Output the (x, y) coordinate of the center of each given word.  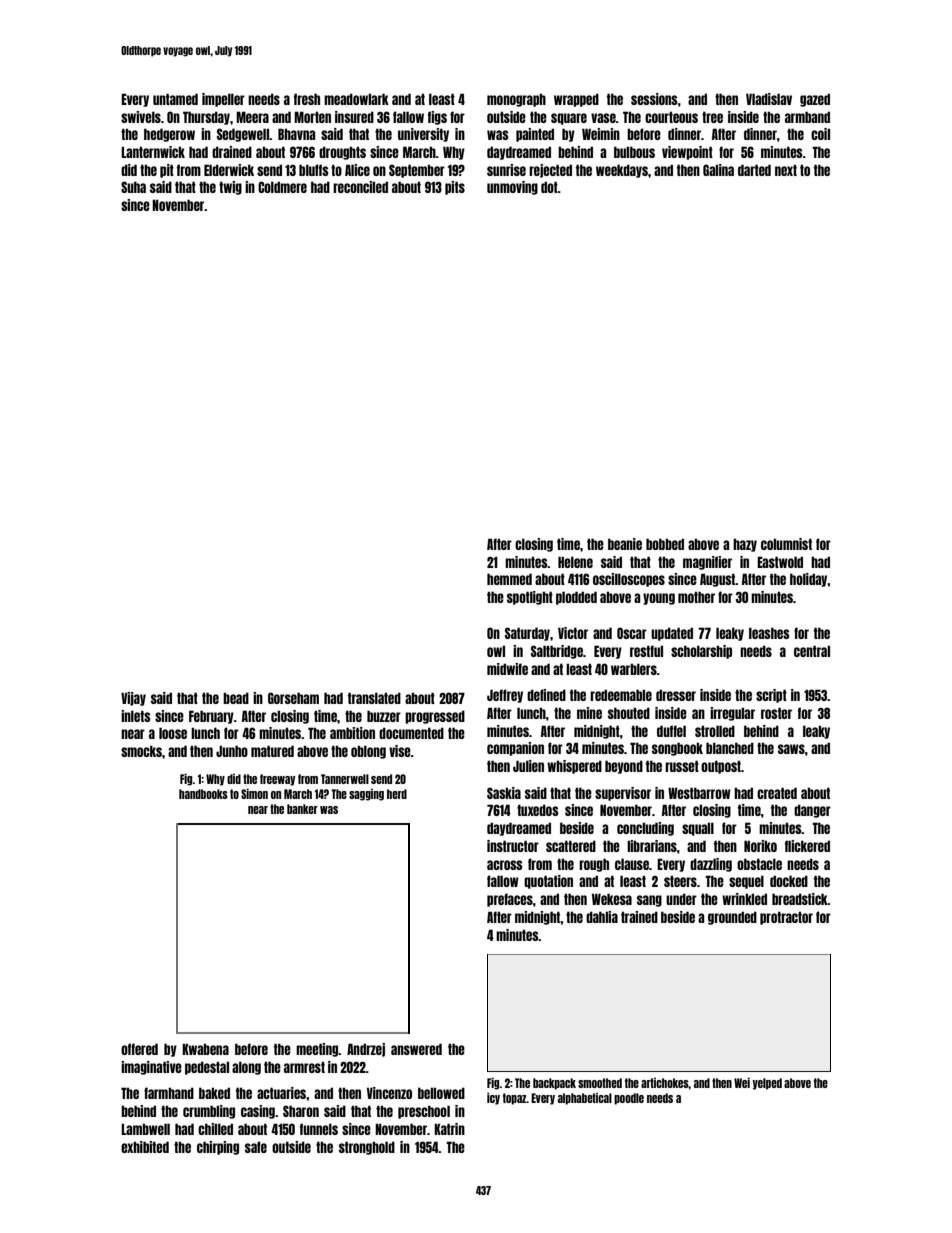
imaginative (151, 1068)
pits (455, 188)
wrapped (576, 100)
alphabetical (585, 1099)
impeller (223, 100)
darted (754, 170)
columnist (786, 544)
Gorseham (293, 698)
